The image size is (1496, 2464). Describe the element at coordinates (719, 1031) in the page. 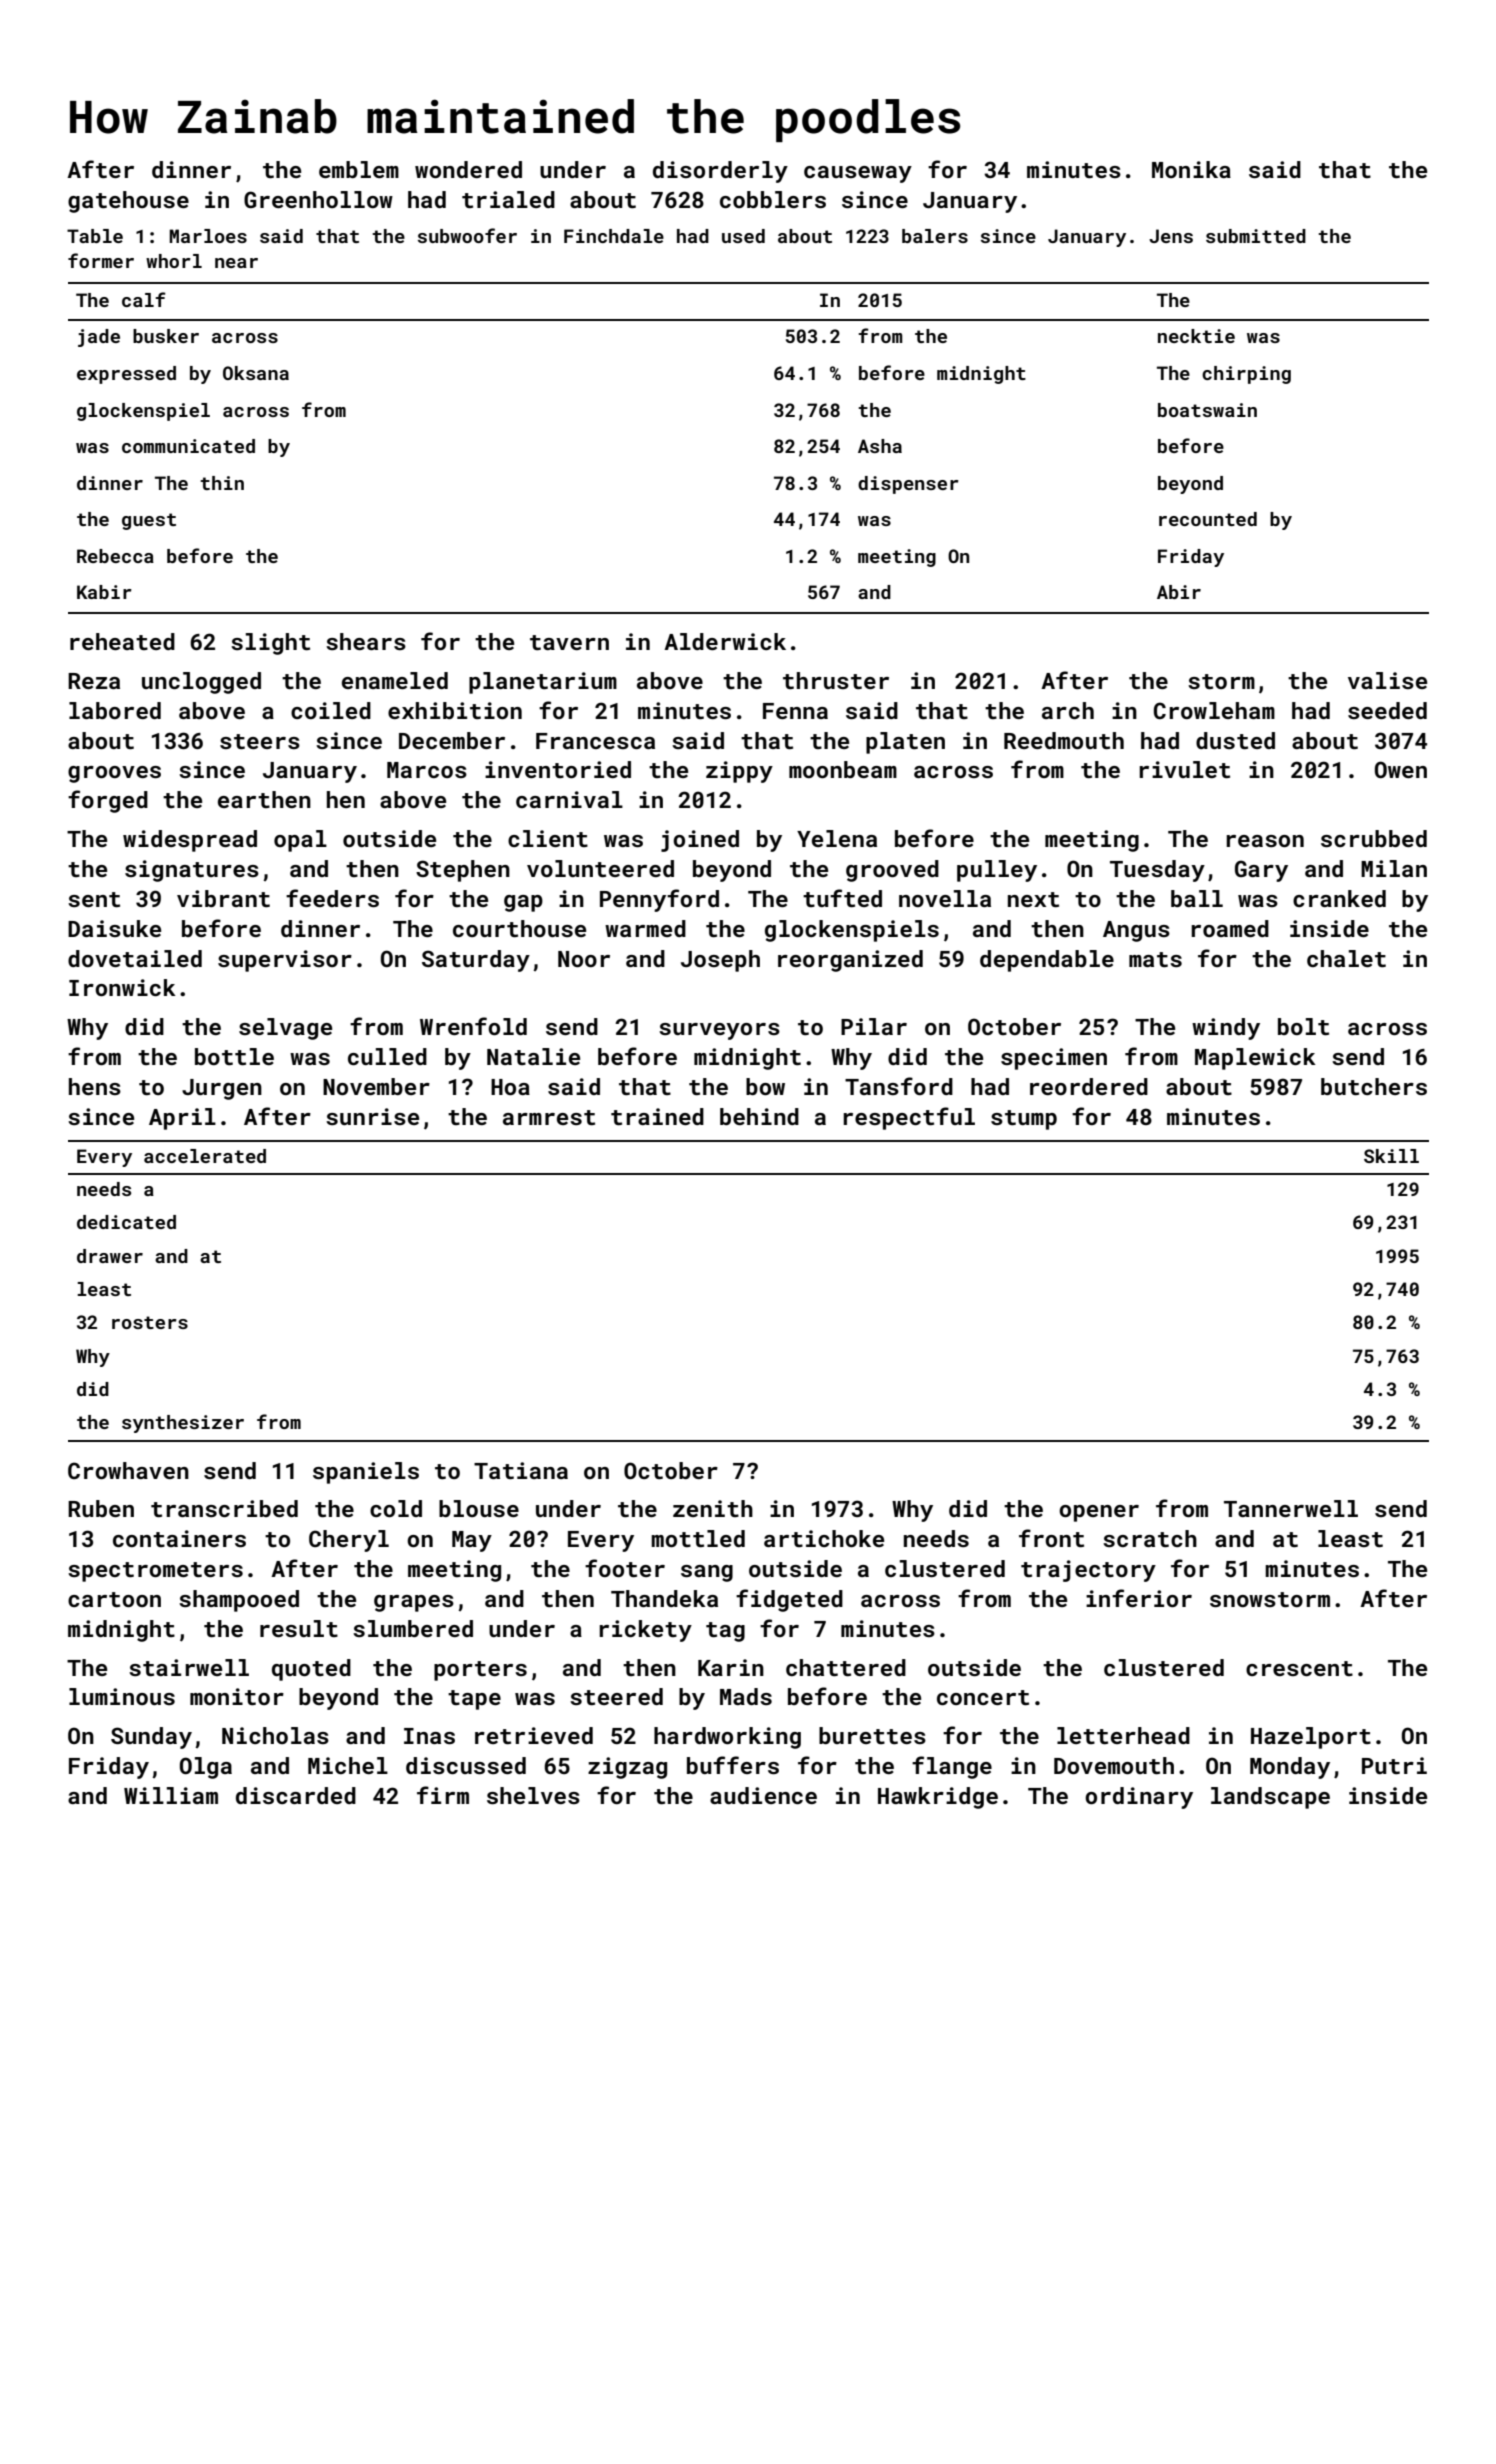

I see `surveyors` at that location.
